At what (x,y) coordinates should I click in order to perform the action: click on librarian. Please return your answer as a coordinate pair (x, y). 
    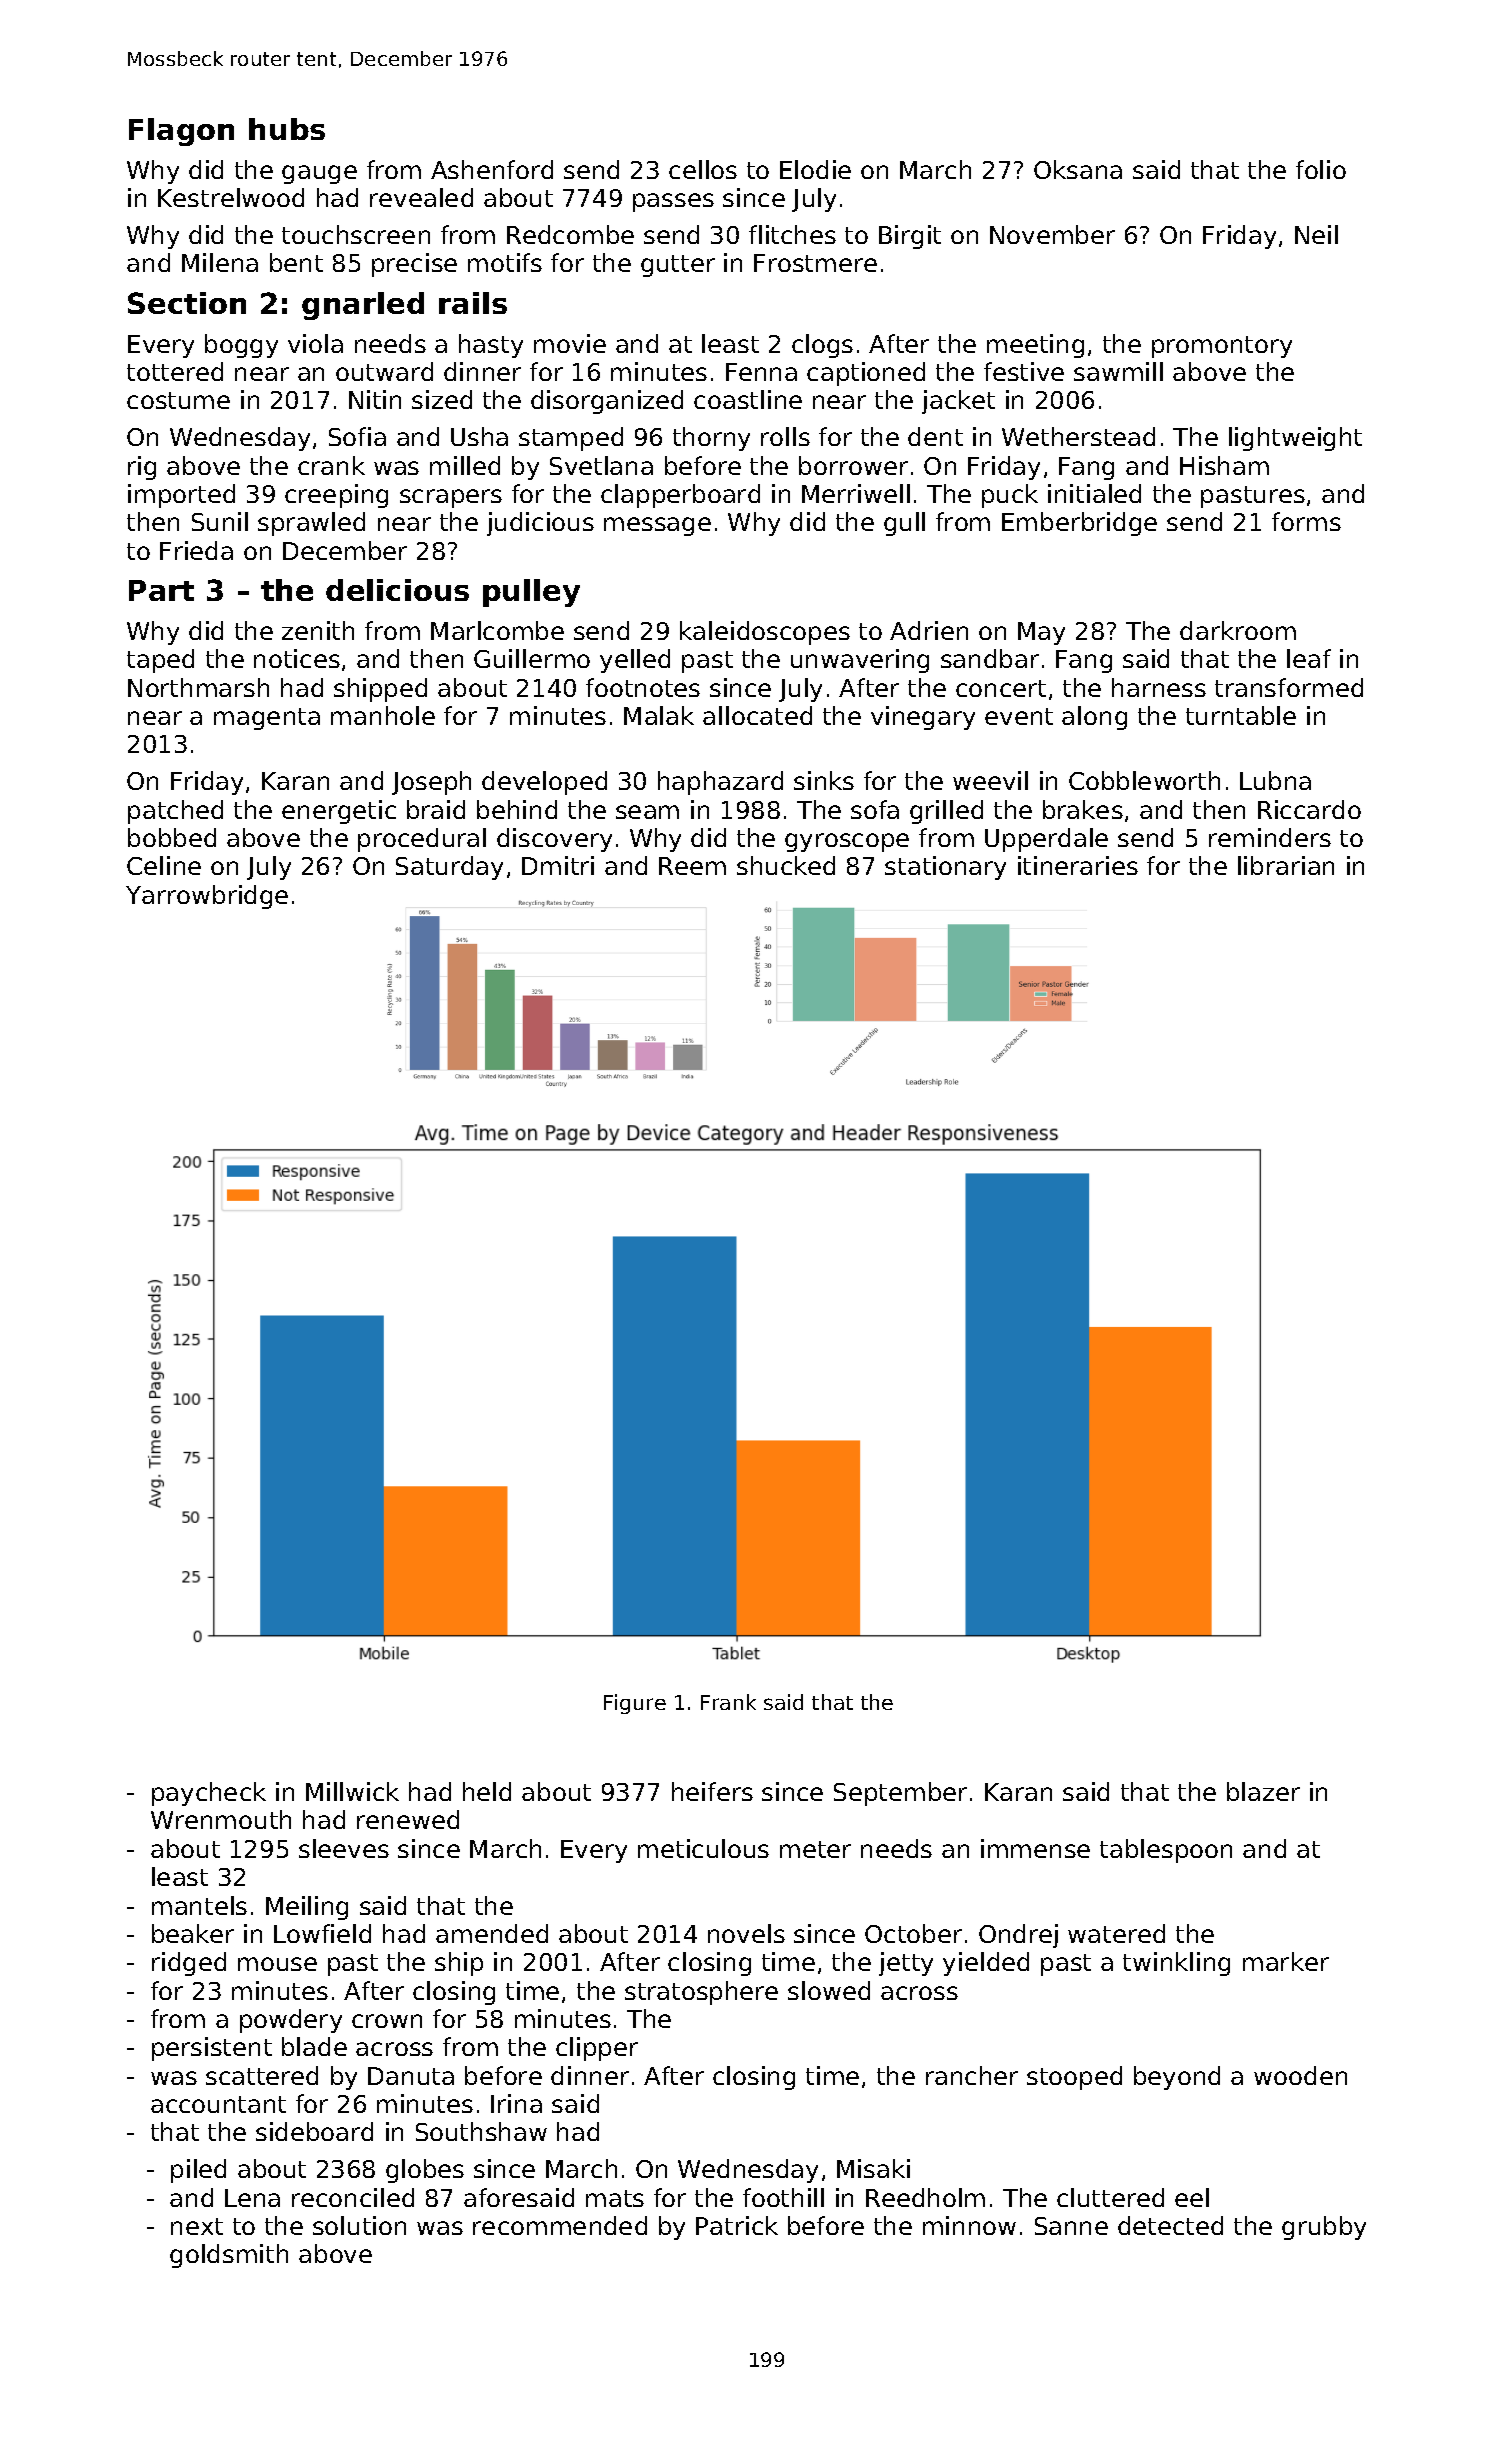
    Looking at the image, I should click on (1286, 865).
